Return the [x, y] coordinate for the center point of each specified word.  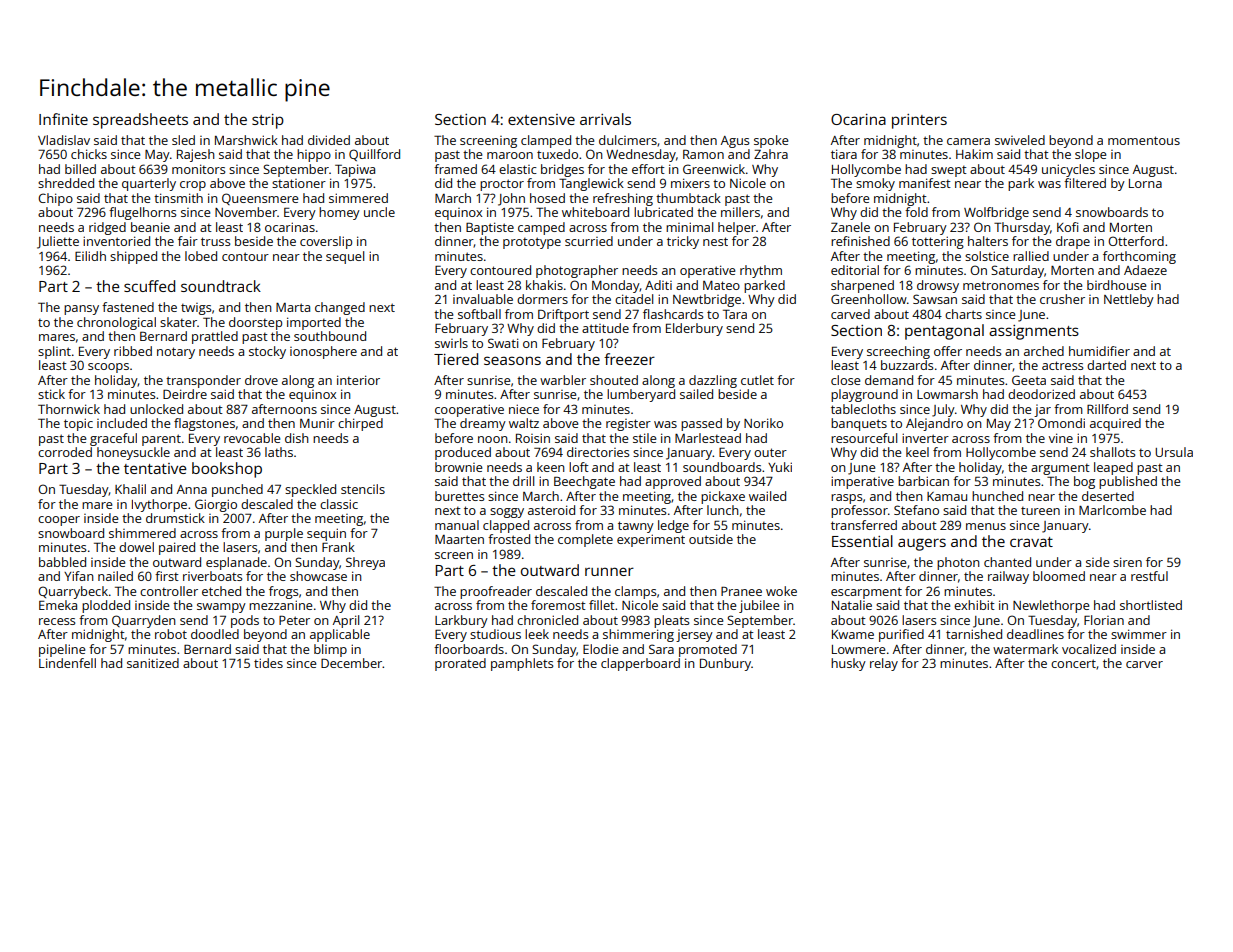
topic [78, 424]
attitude [605, 328]
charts [963, 314]
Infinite [63, 119]
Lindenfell [67, 663]
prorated [460, 664]
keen [551, 467]
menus [986, 526]
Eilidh [90, 256]
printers [919, 121]
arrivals [605, 119]
